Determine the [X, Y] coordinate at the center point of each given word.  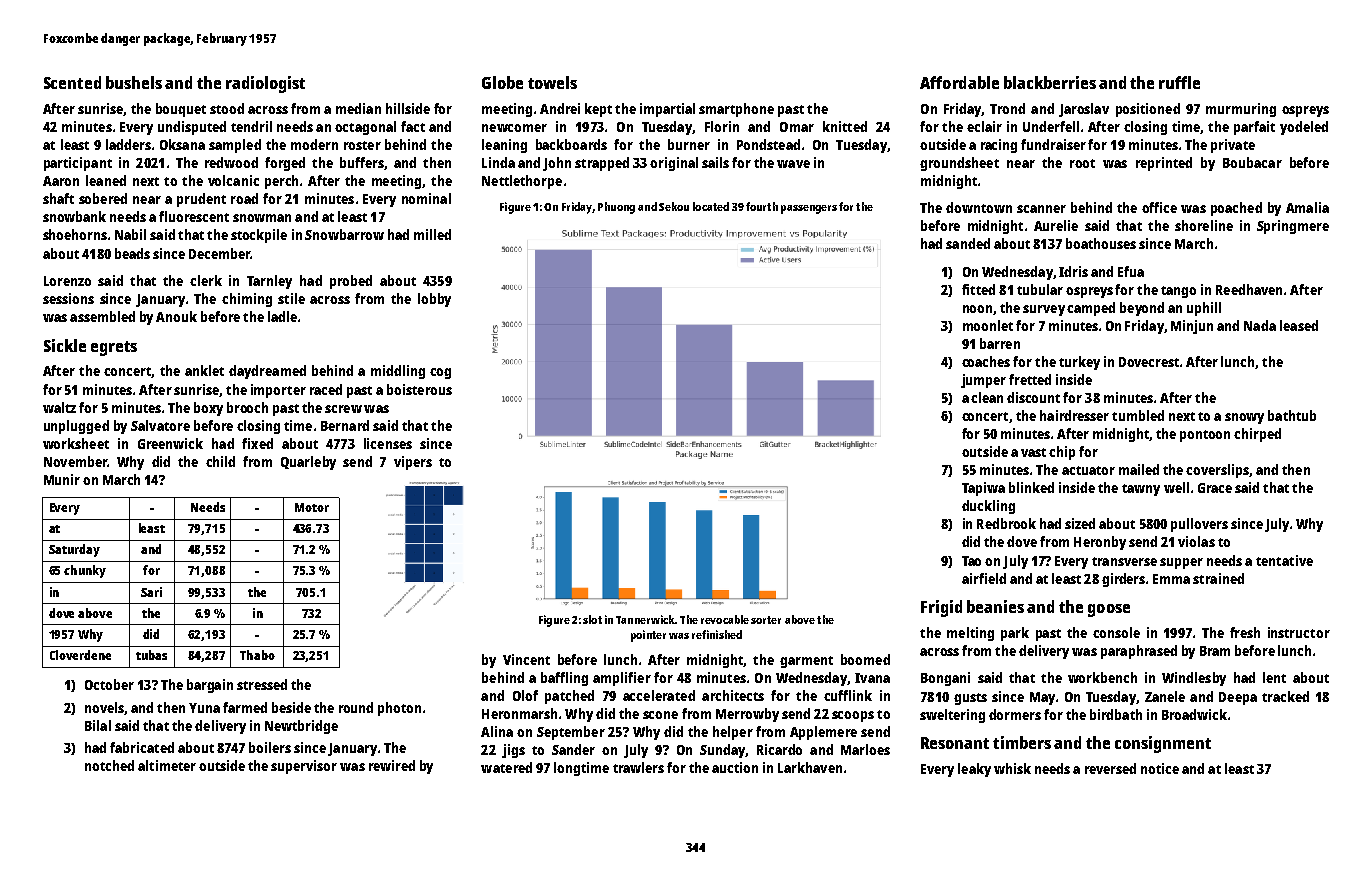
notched [109, 765]
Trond [1007, 108]
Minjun [1192, 327]
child [220, 461]
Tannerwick [645, 619]
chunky [85, 571]
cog [440, 373]
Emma [1171, 579]
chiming [247, 300]
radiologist [265, 84]
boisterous [419, 389]
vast [1033, 452]
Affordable [959, 82]
